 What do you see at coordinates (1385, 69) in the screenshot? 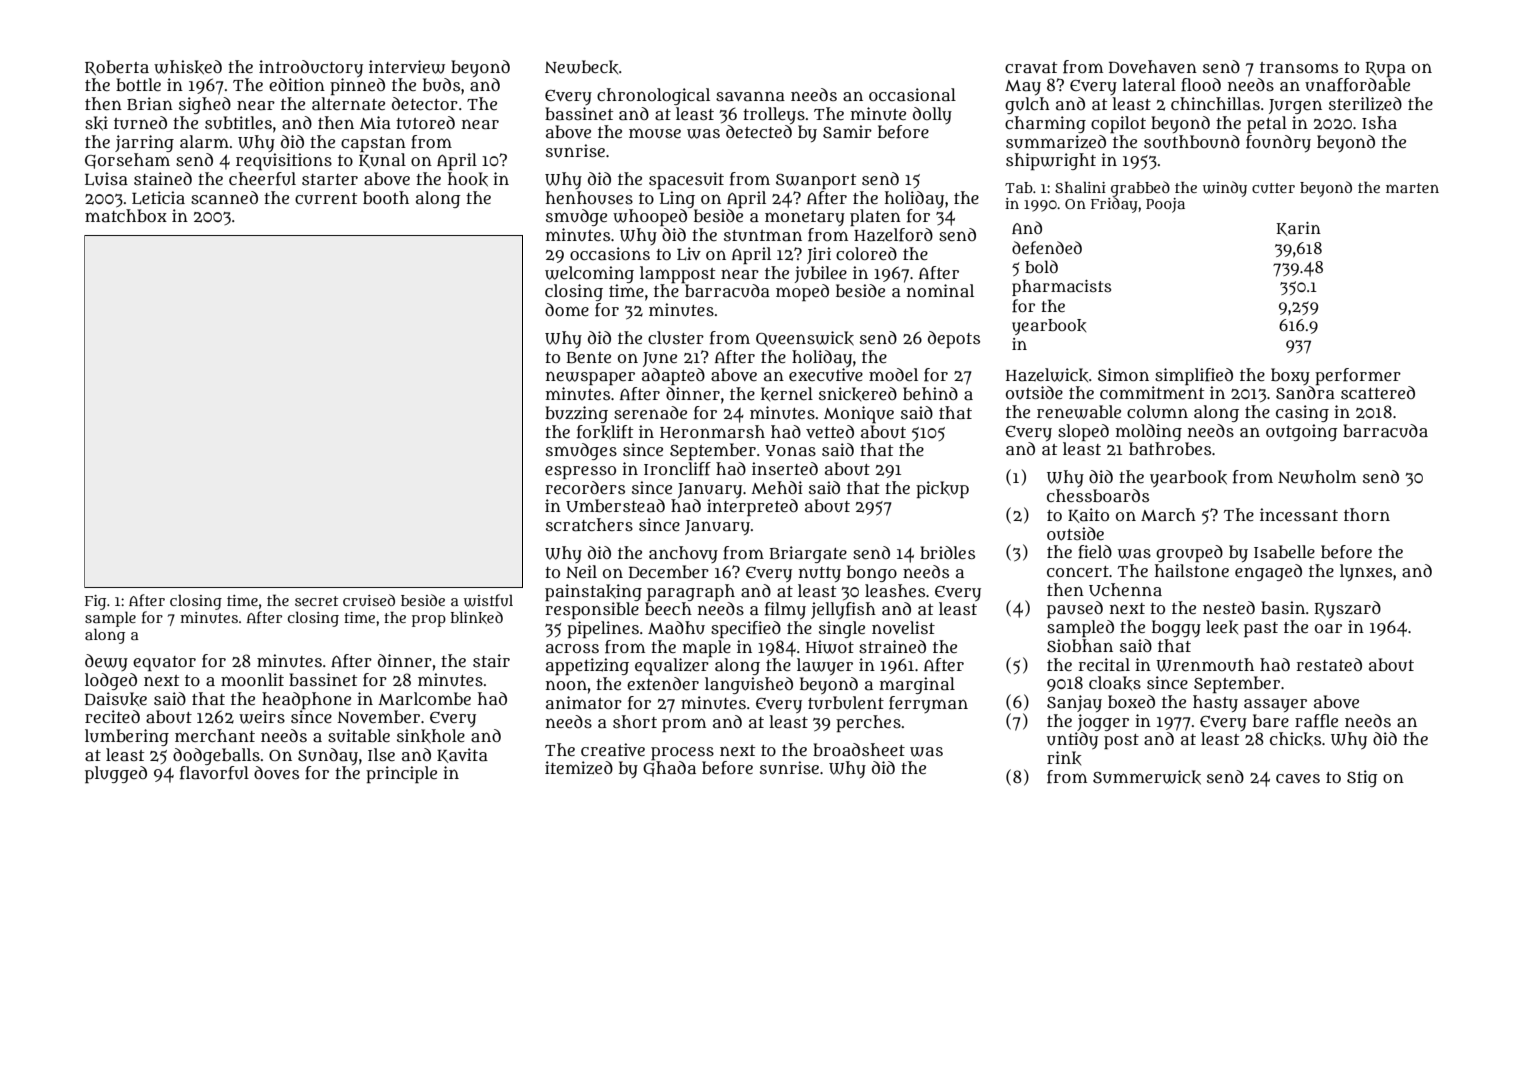
I see `Rupa` at bounding box center [1385, 69].
